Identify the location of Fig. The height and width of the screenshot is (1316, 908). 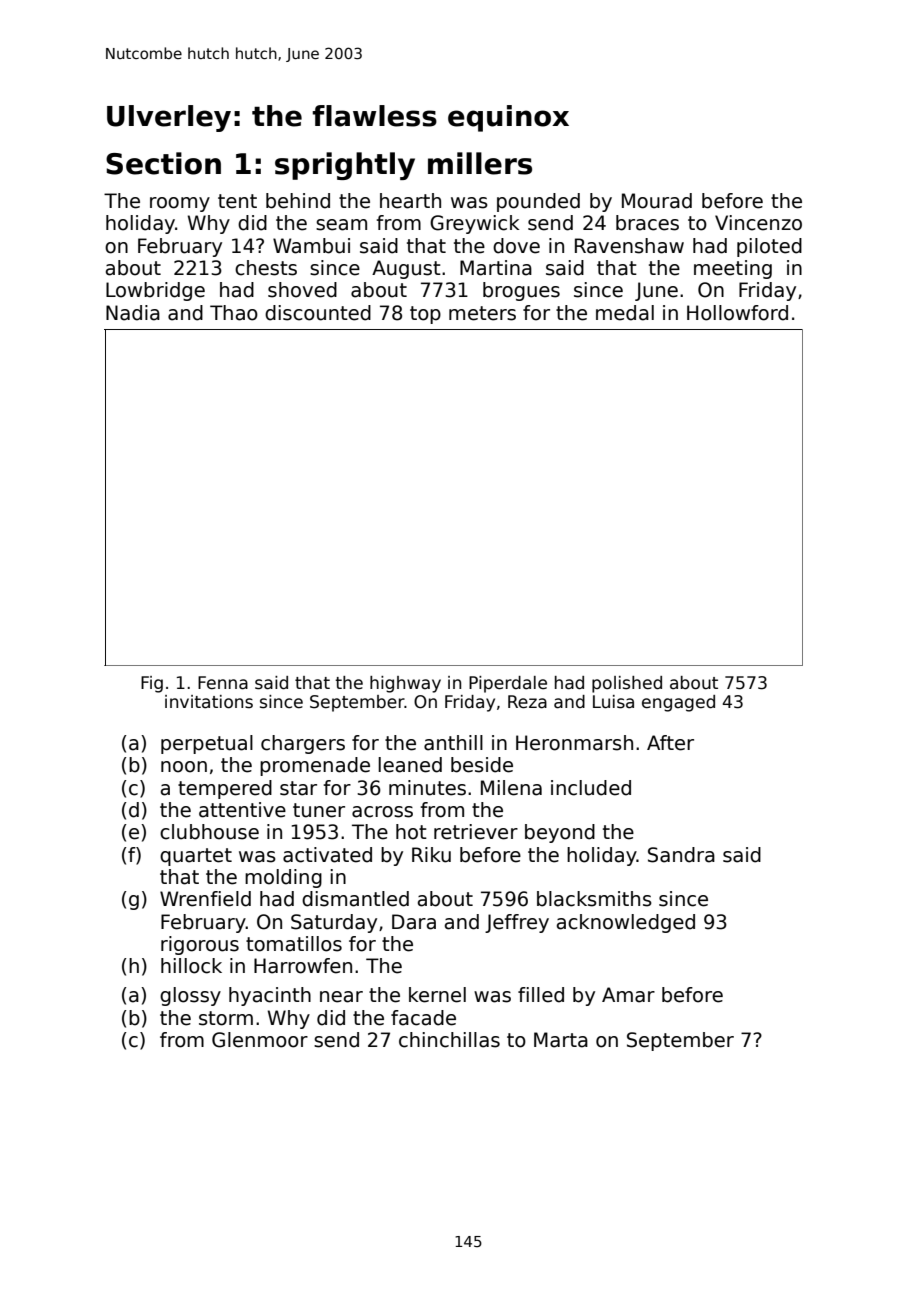
(152, 684).
